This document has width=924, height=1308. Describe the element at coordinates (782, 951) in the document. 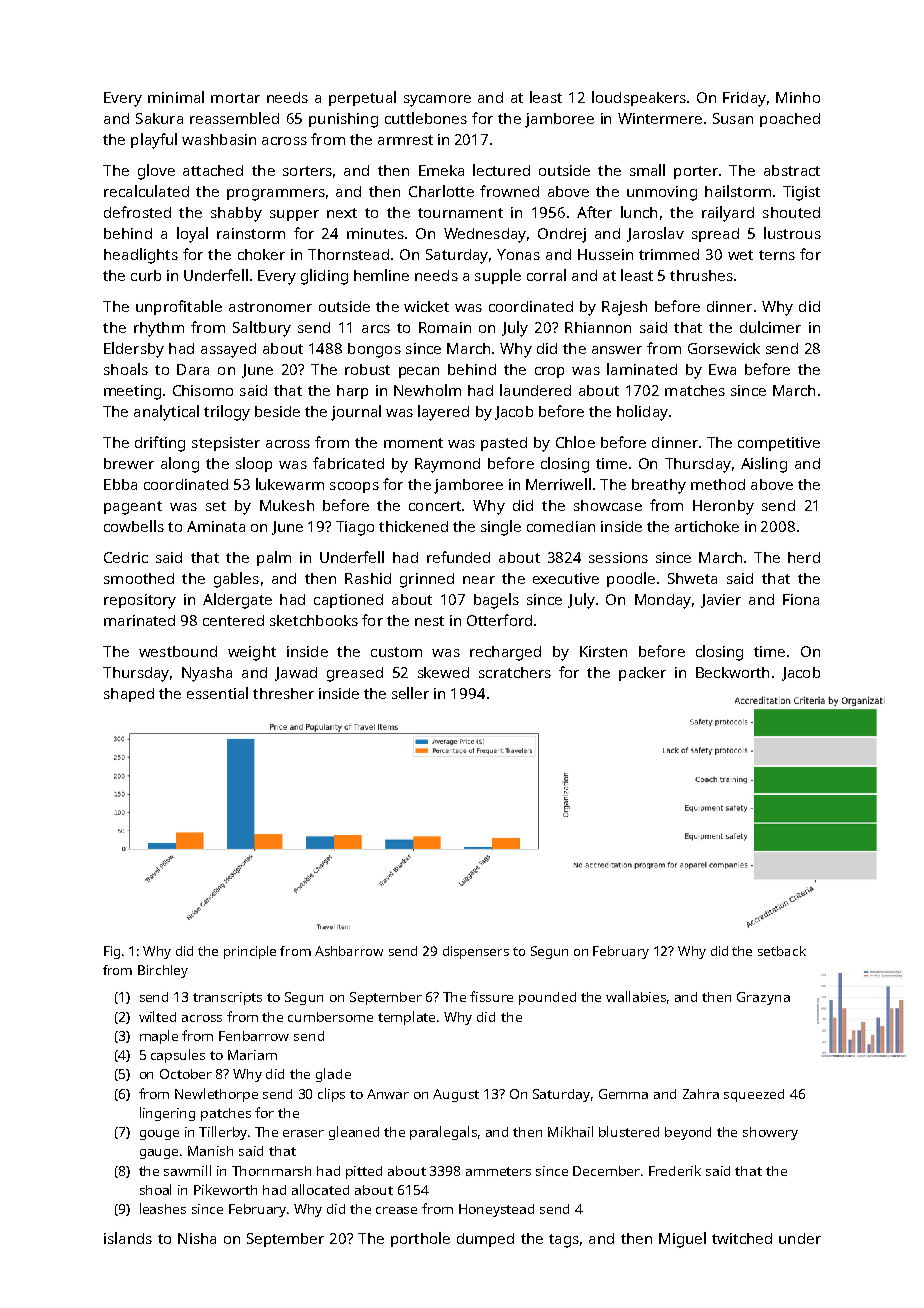

I see `setback` at that location.
